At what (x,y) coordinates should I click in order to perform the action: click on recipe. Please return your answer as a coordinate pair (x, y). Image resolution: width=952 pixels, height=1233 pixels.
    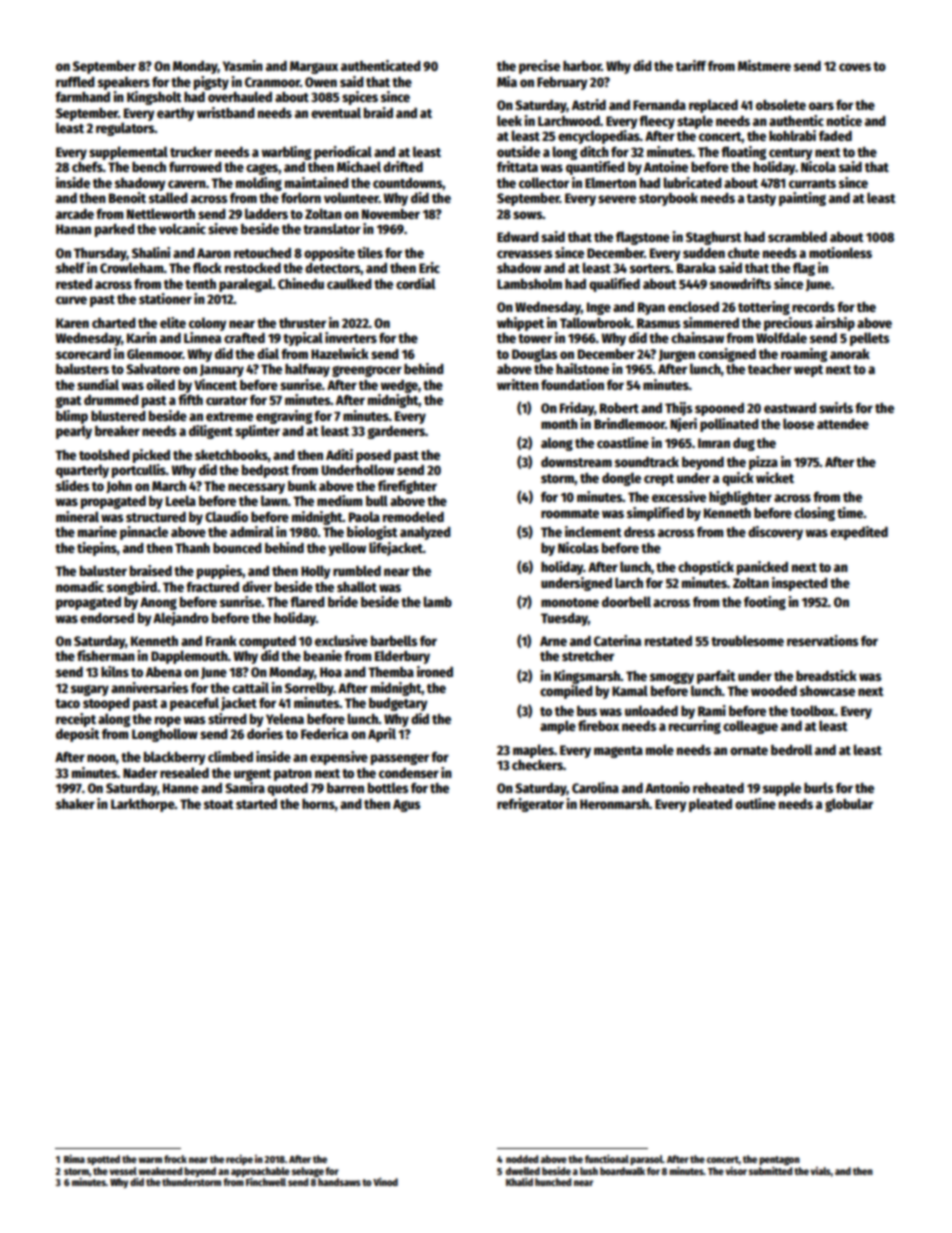
    Looking at the image, I should click on (239, 1160).
